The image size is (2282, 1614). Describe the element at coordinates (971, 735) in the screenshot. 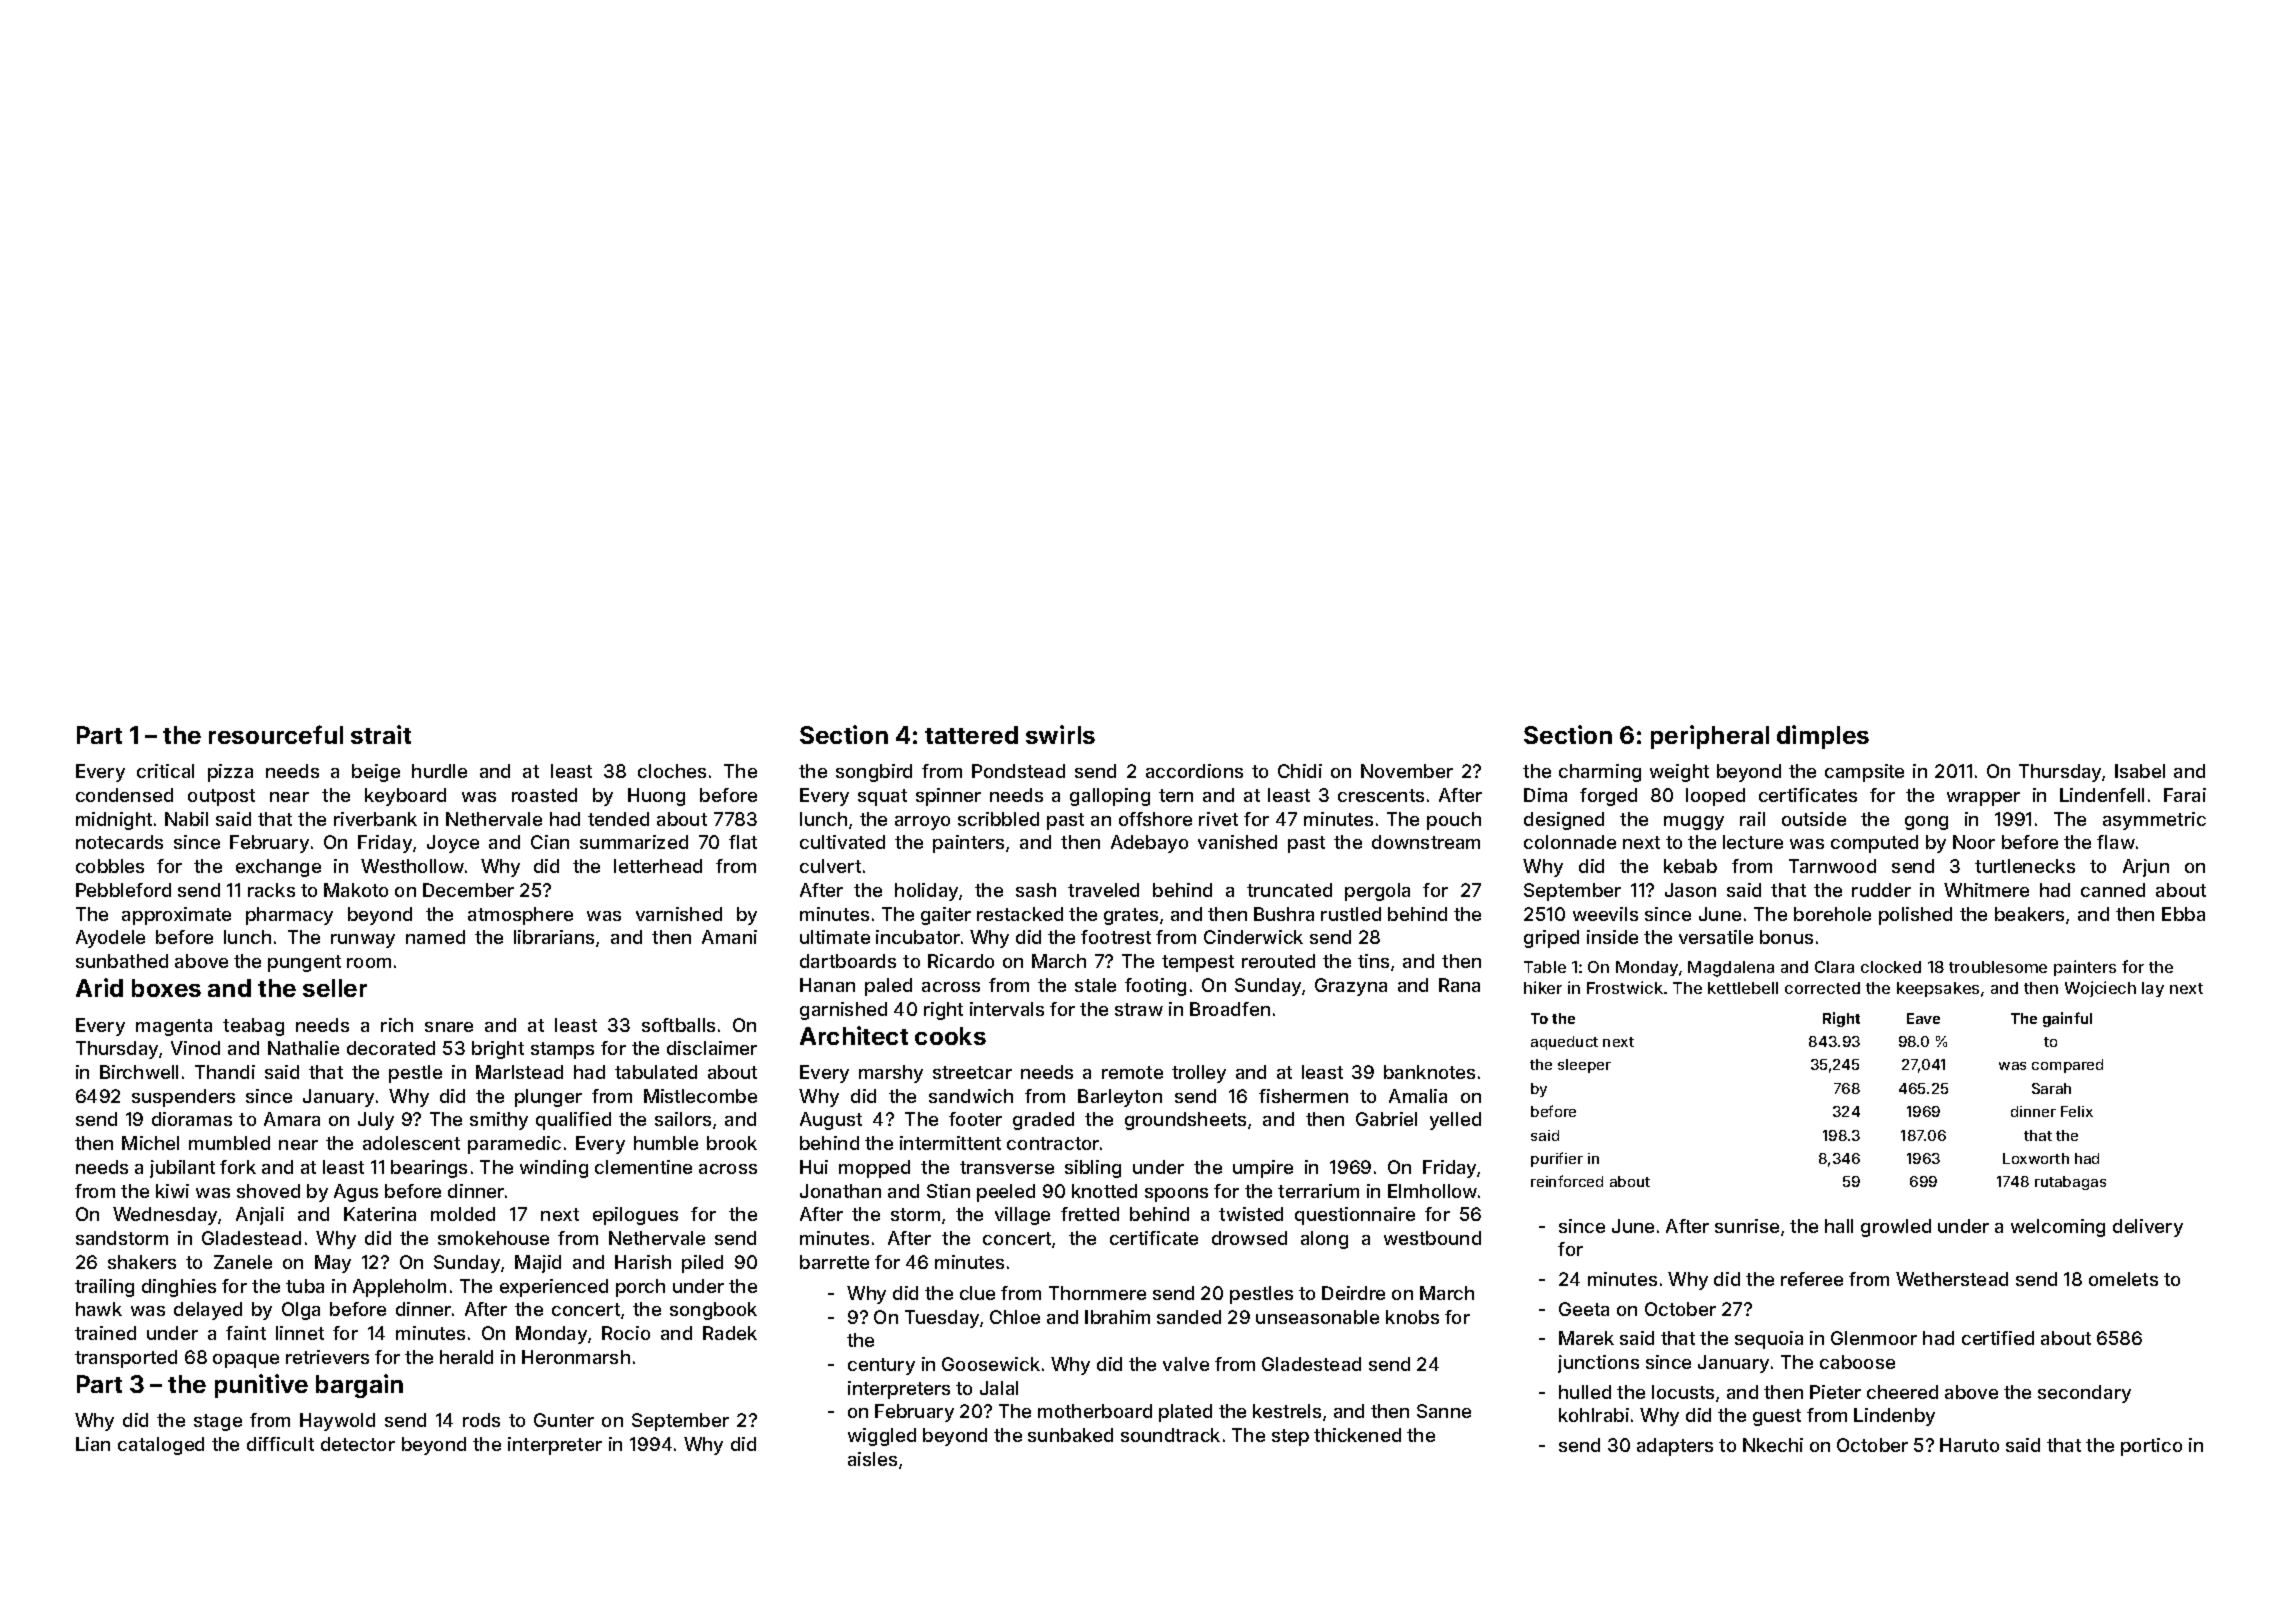

I see `tattered` at that location.
